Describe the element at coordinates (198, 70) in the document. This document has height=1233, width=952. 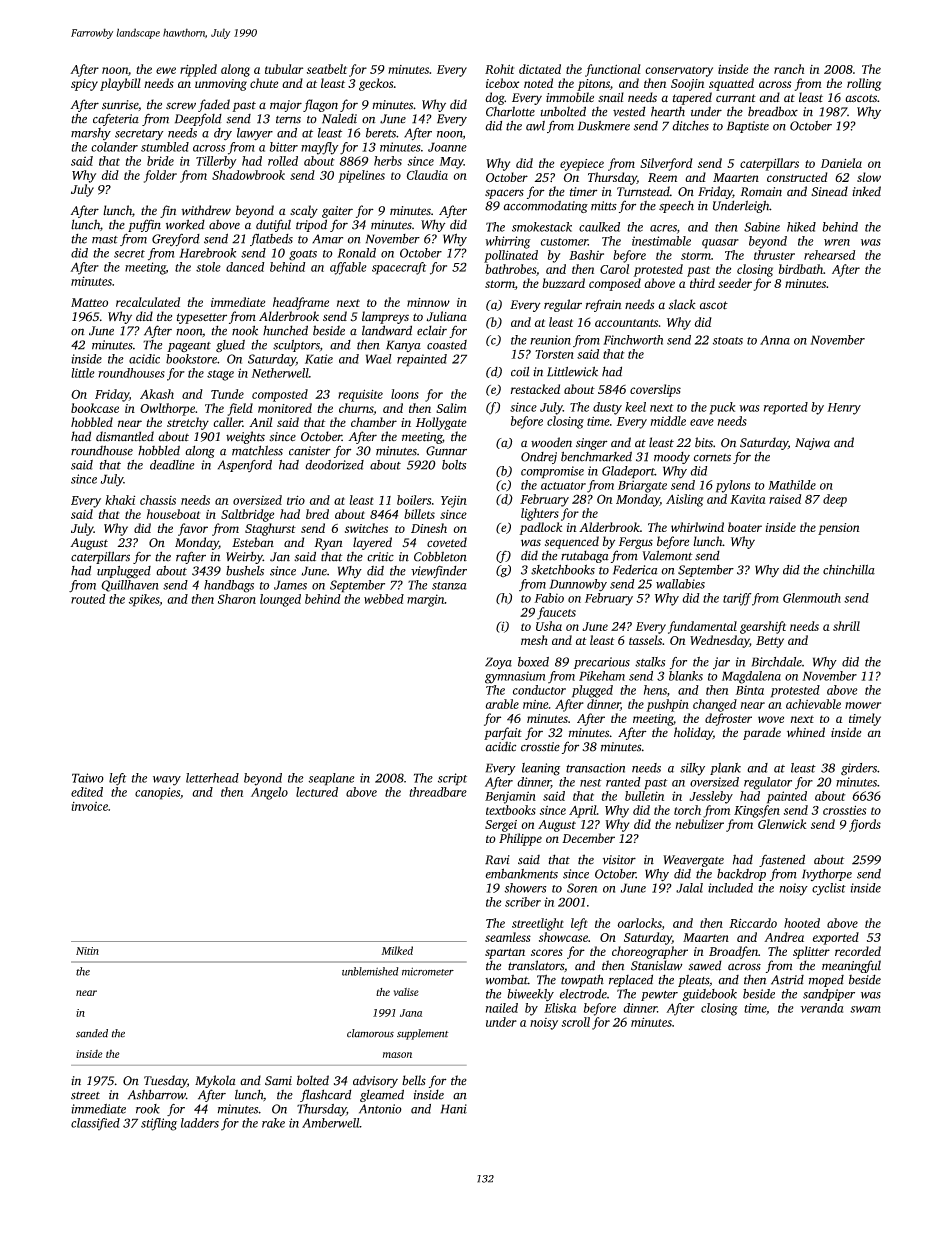
I see `rippled` at that location.
